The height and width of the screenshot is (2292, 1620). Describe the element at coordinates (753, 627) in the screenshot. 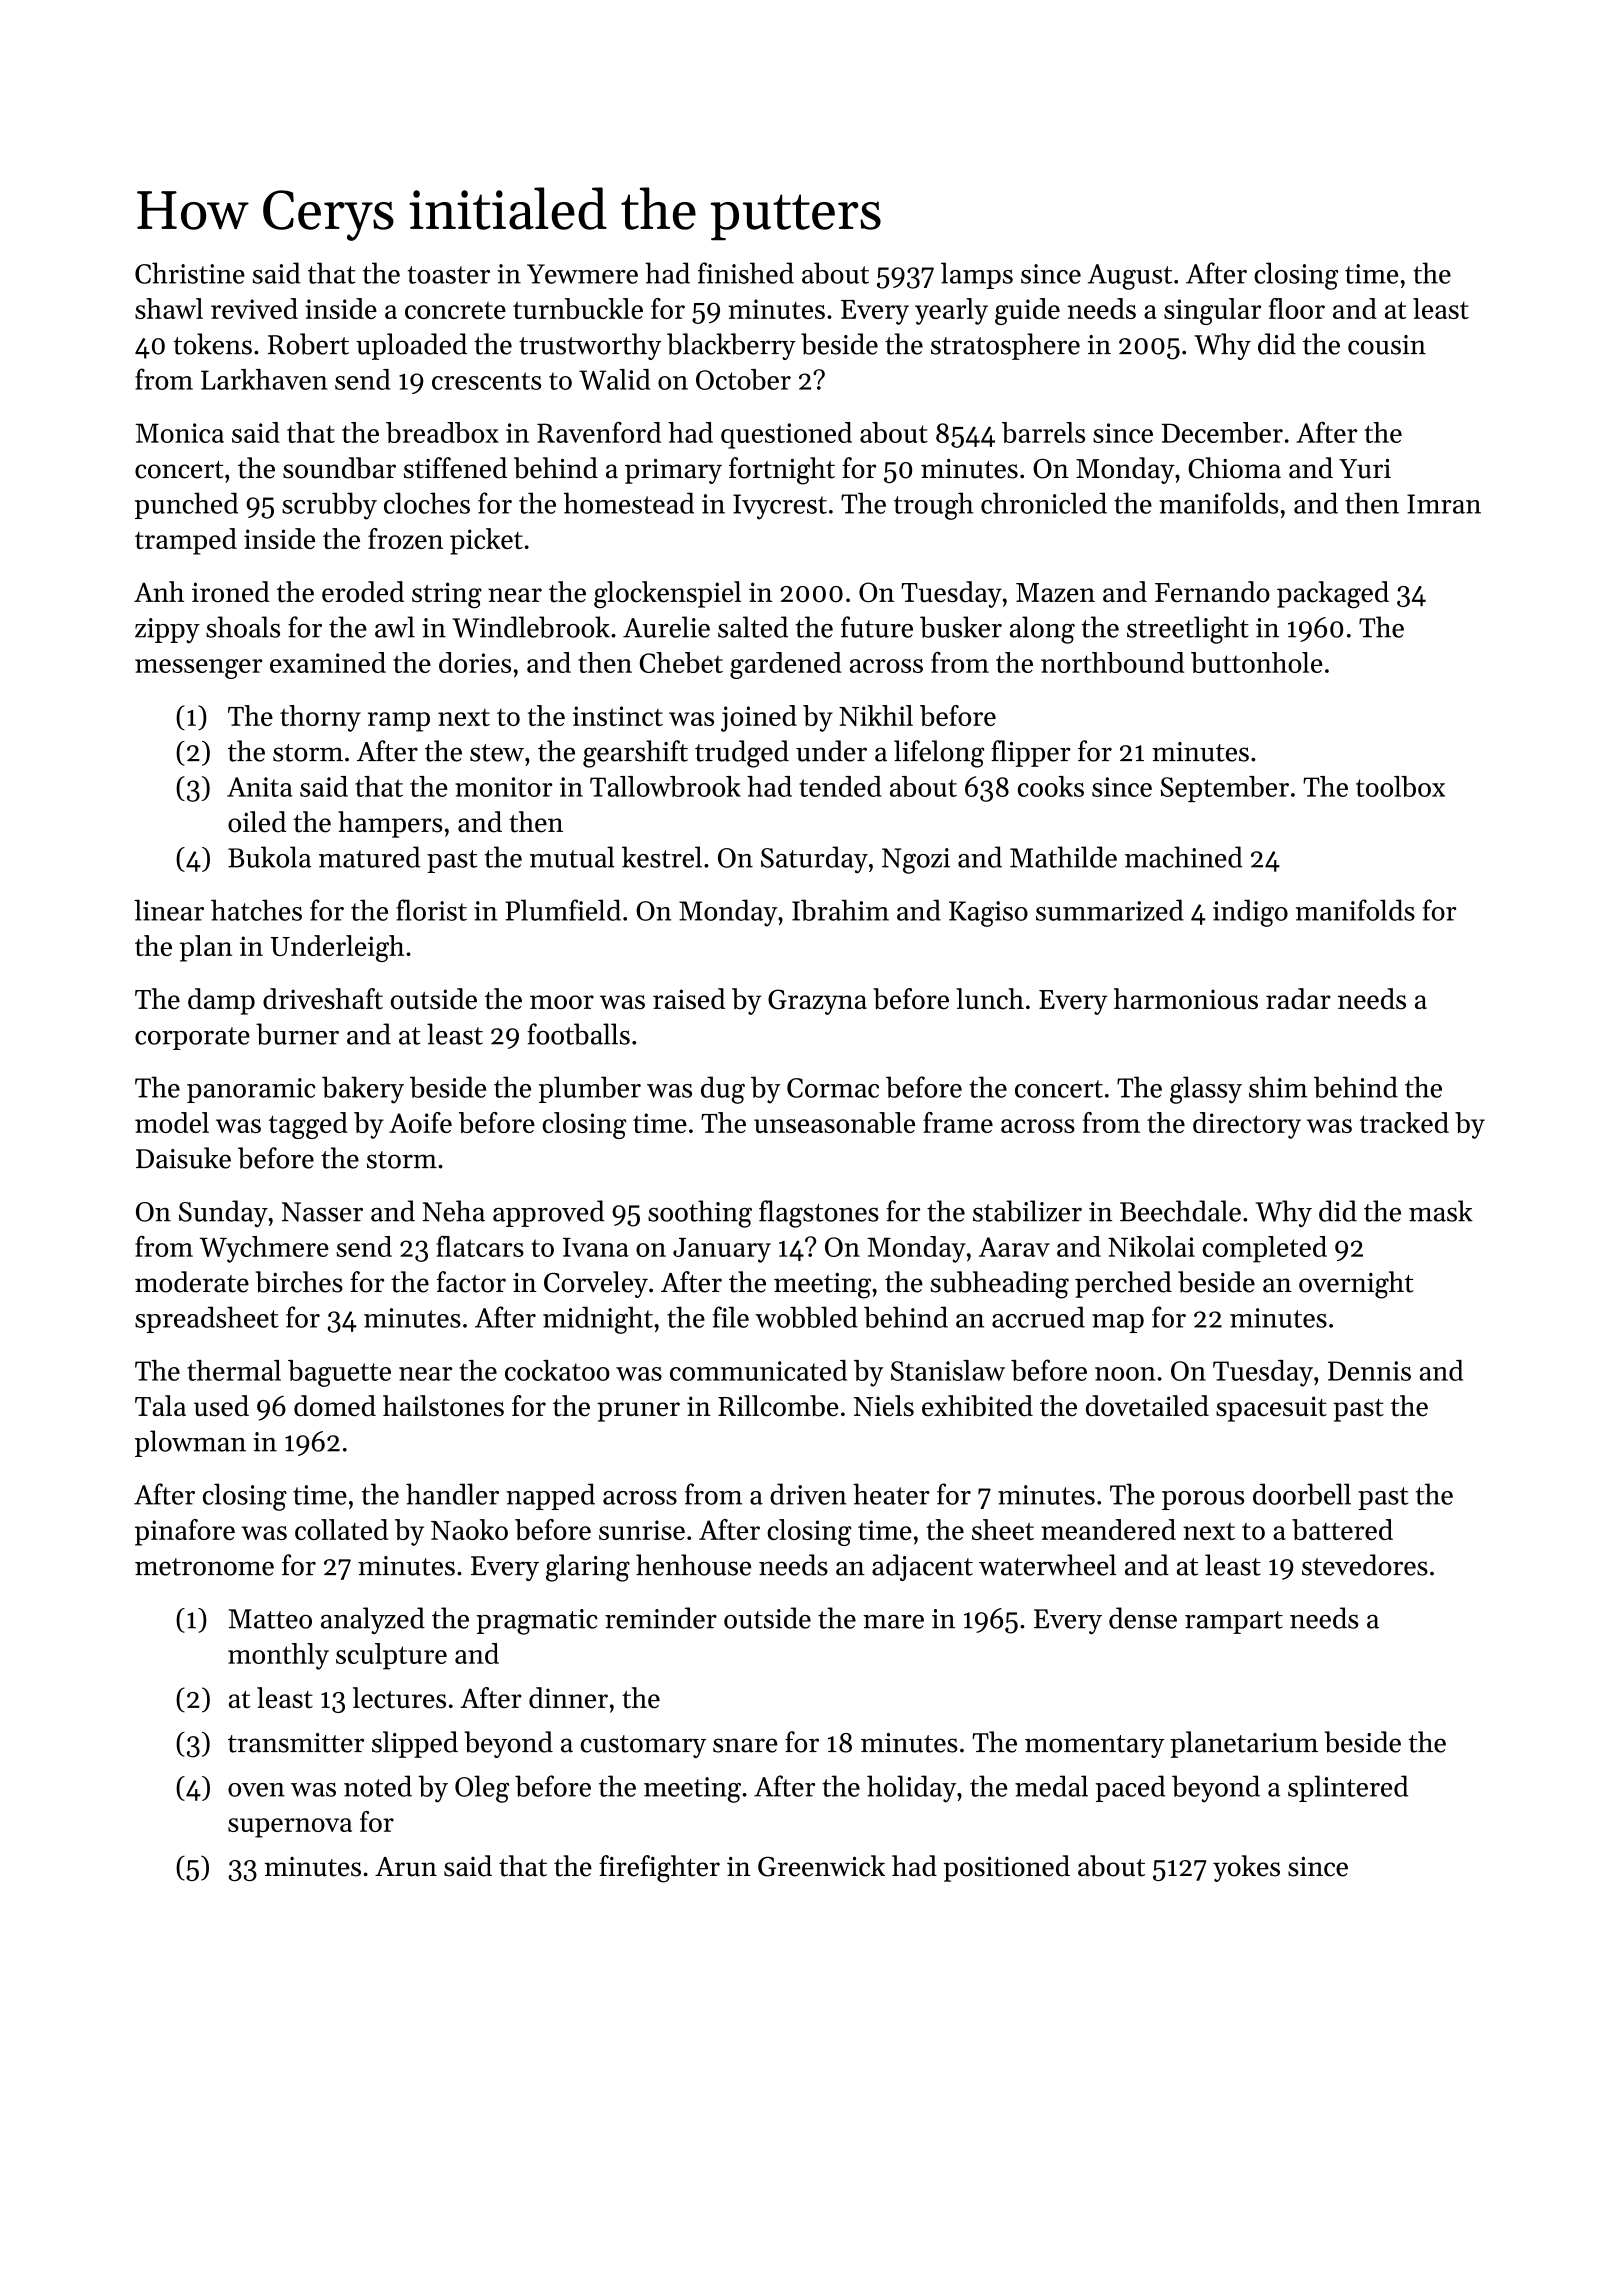

I see `salted` at that location.
